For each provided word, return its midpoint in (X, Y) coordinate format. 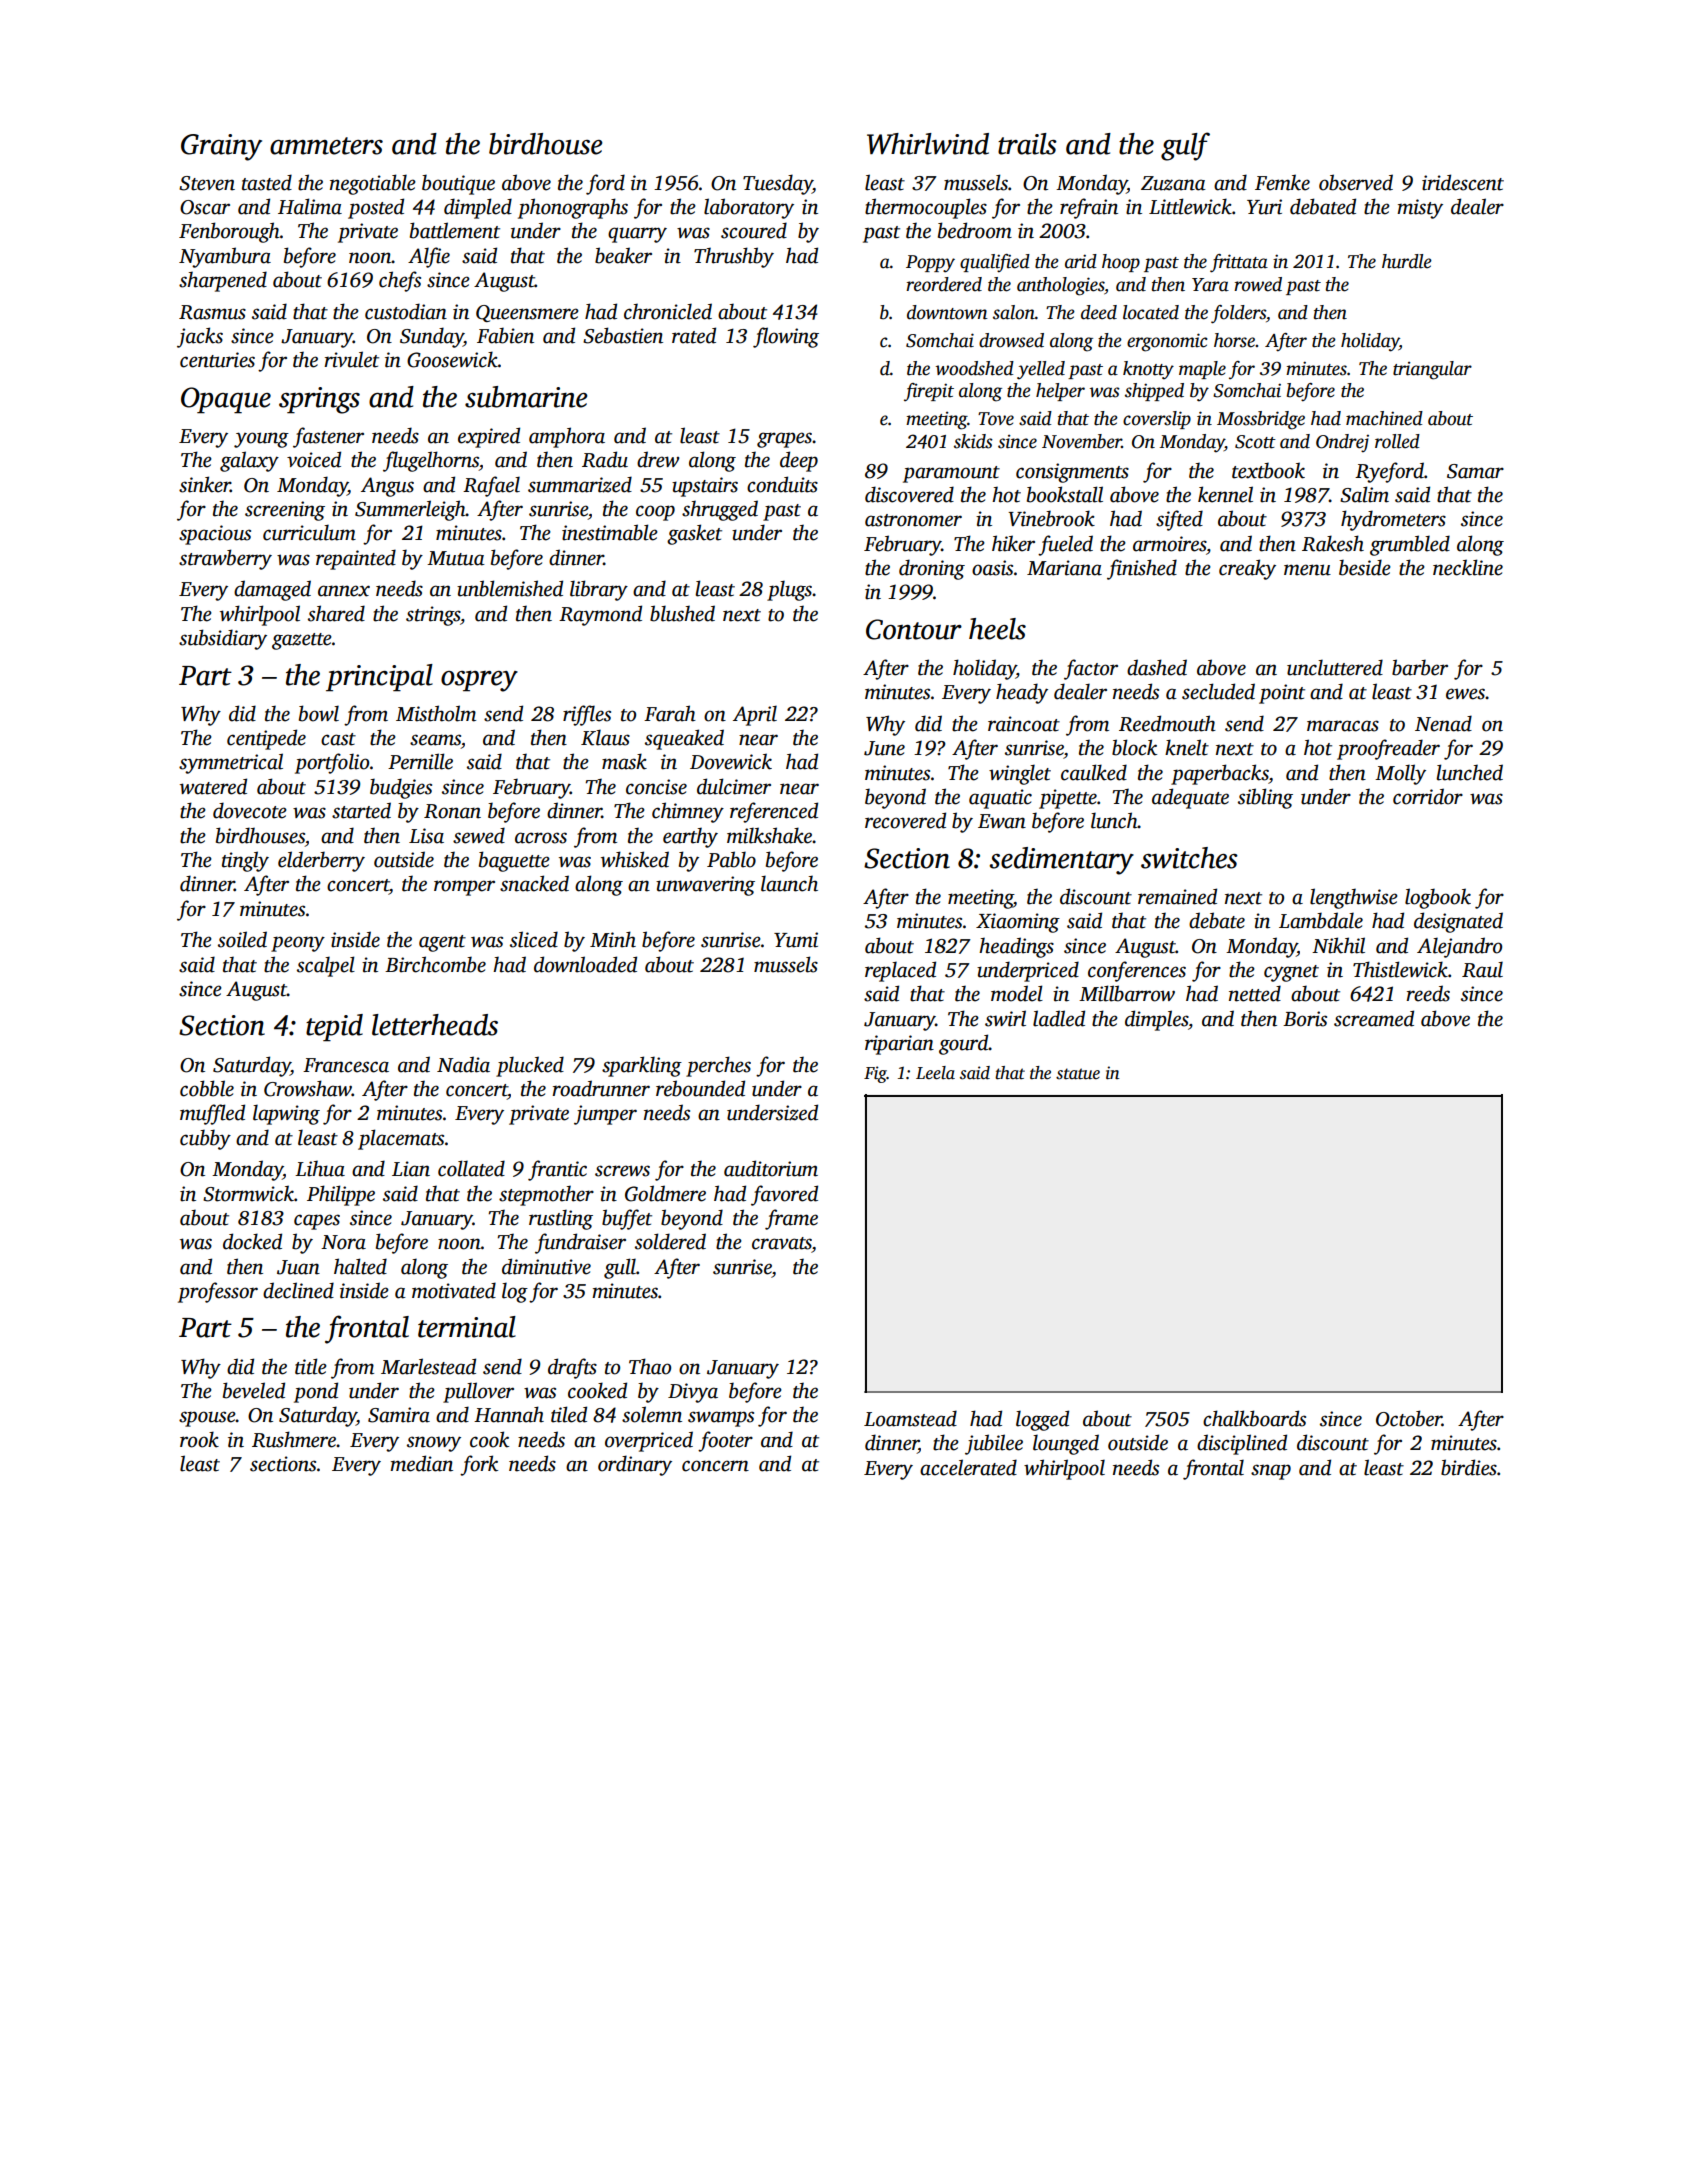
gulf (1185, 146)
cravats (782, 1243)
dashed (1157, 667)
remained (1177, 896)
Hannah (509, 1414)
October (1409, 1418)
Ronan (452, 811)
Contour (914, 629)
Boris (1305, 1019)
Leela (935, 1073)
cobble (207, 1088)
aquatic (1000, 799)
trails (1027, 144)
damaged (272, 590)
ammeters (326, 146)
